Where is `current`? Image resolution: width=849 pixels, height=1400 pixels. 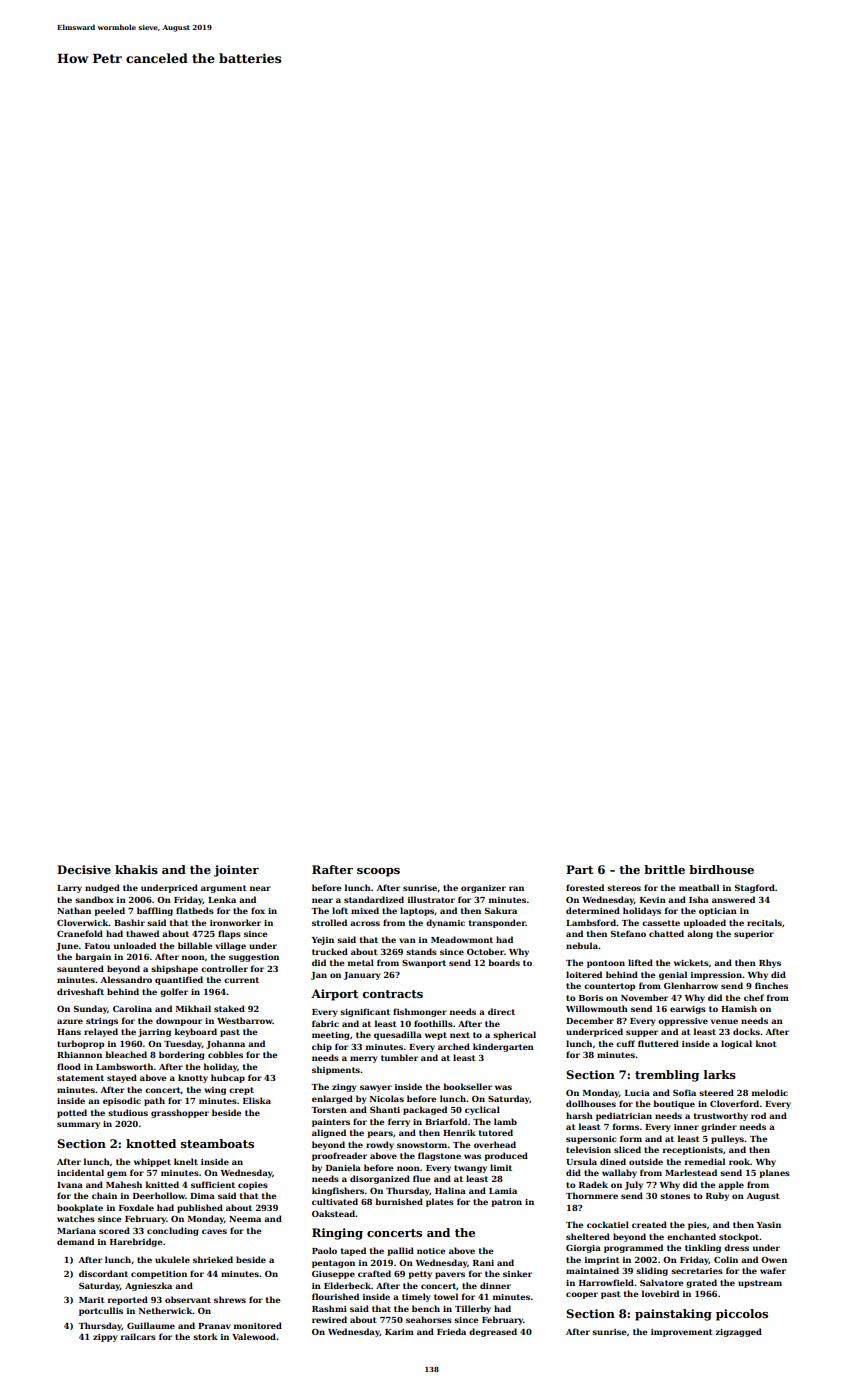 current is located at coordinates (241, 980).
